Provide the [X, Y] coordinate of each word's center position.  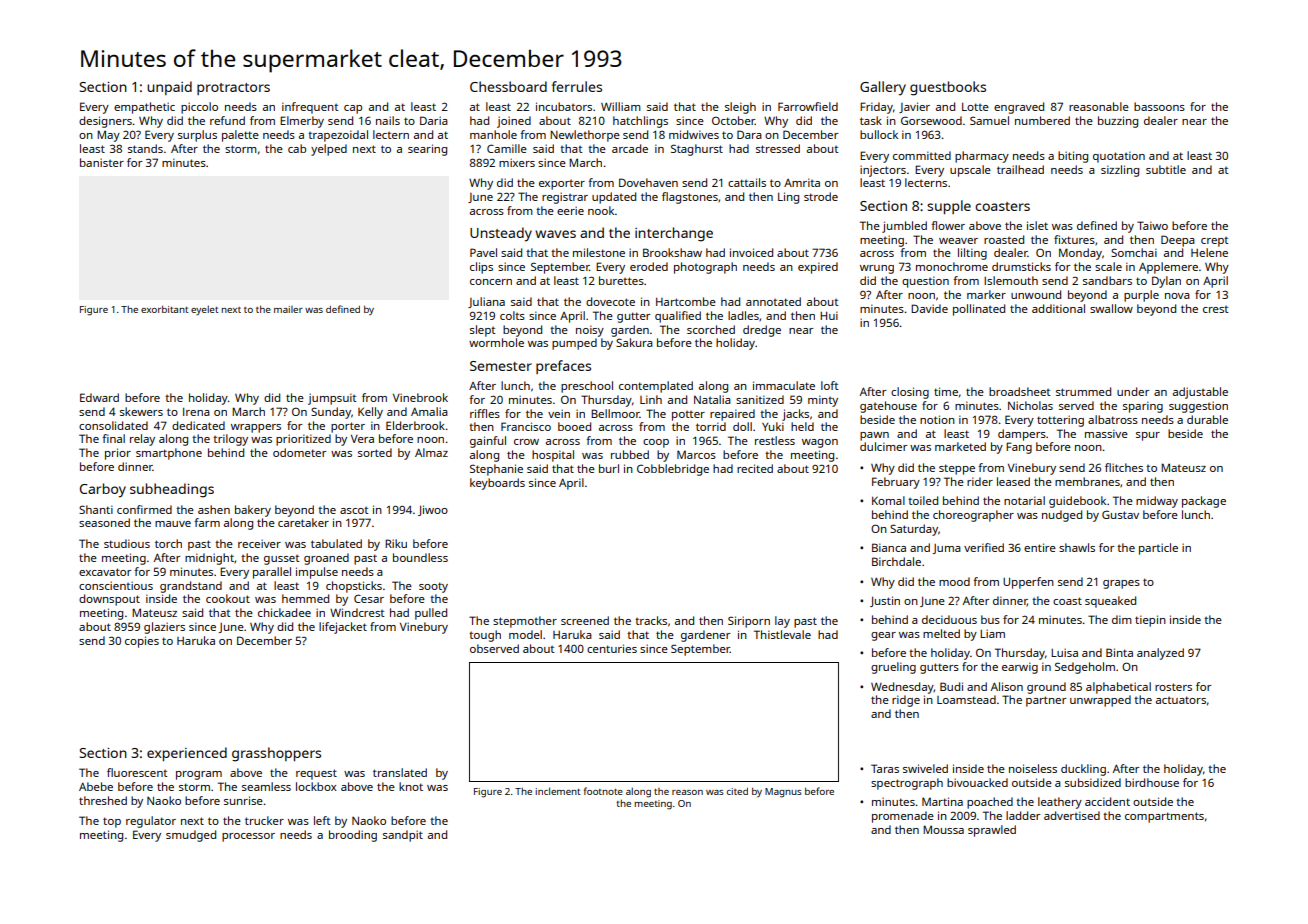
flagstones [690, 198]
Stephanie [496, 470]
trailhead [1020, 169]
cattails [747, 182]
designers [105, 122]
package [1204, 502]
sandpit [403, 836]
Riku [396, 543]
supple [949, 207]
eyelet [205, 310]
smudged [191, 836]
